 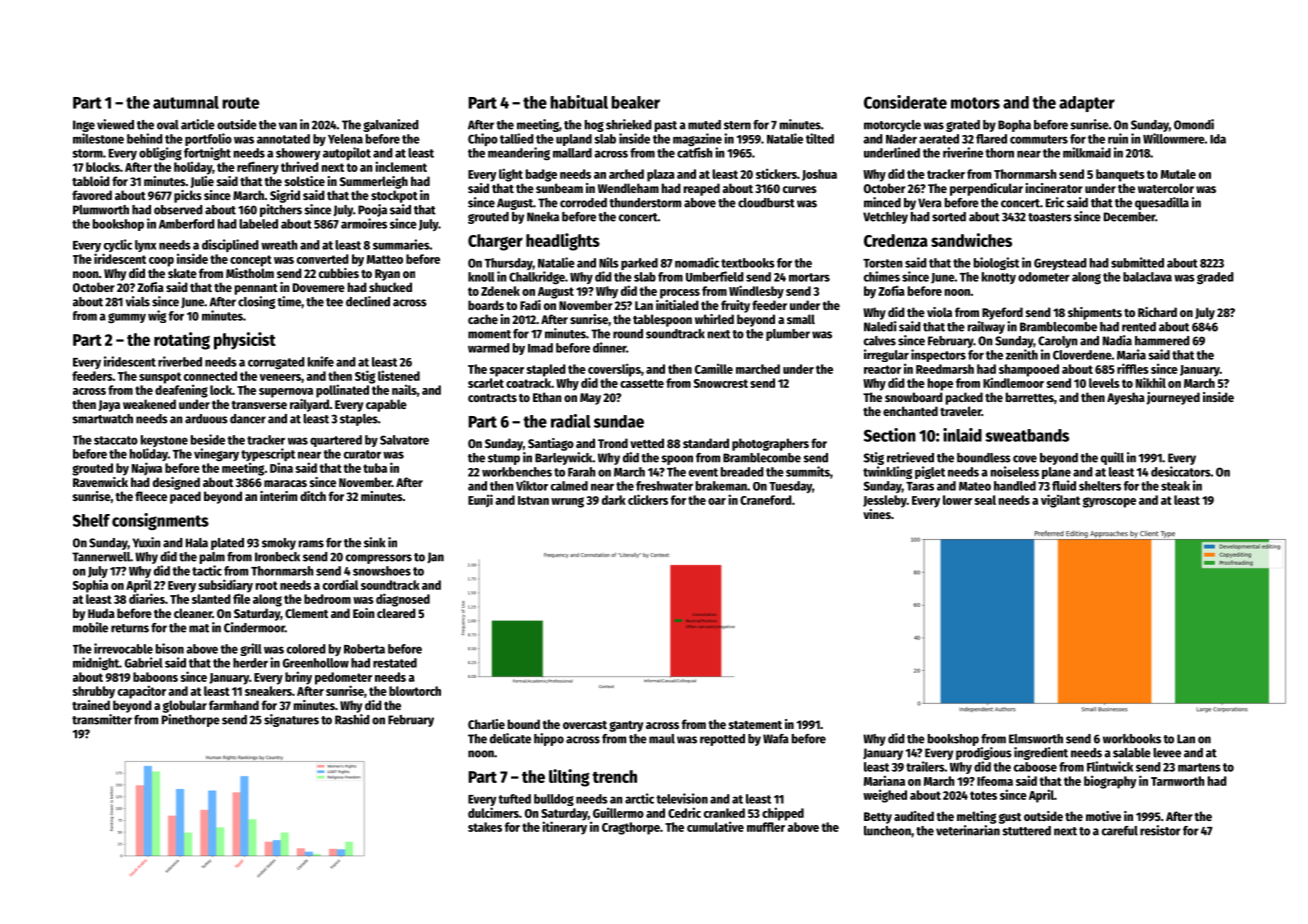 I want to click on cubbies, so click(x=339, y=273).
